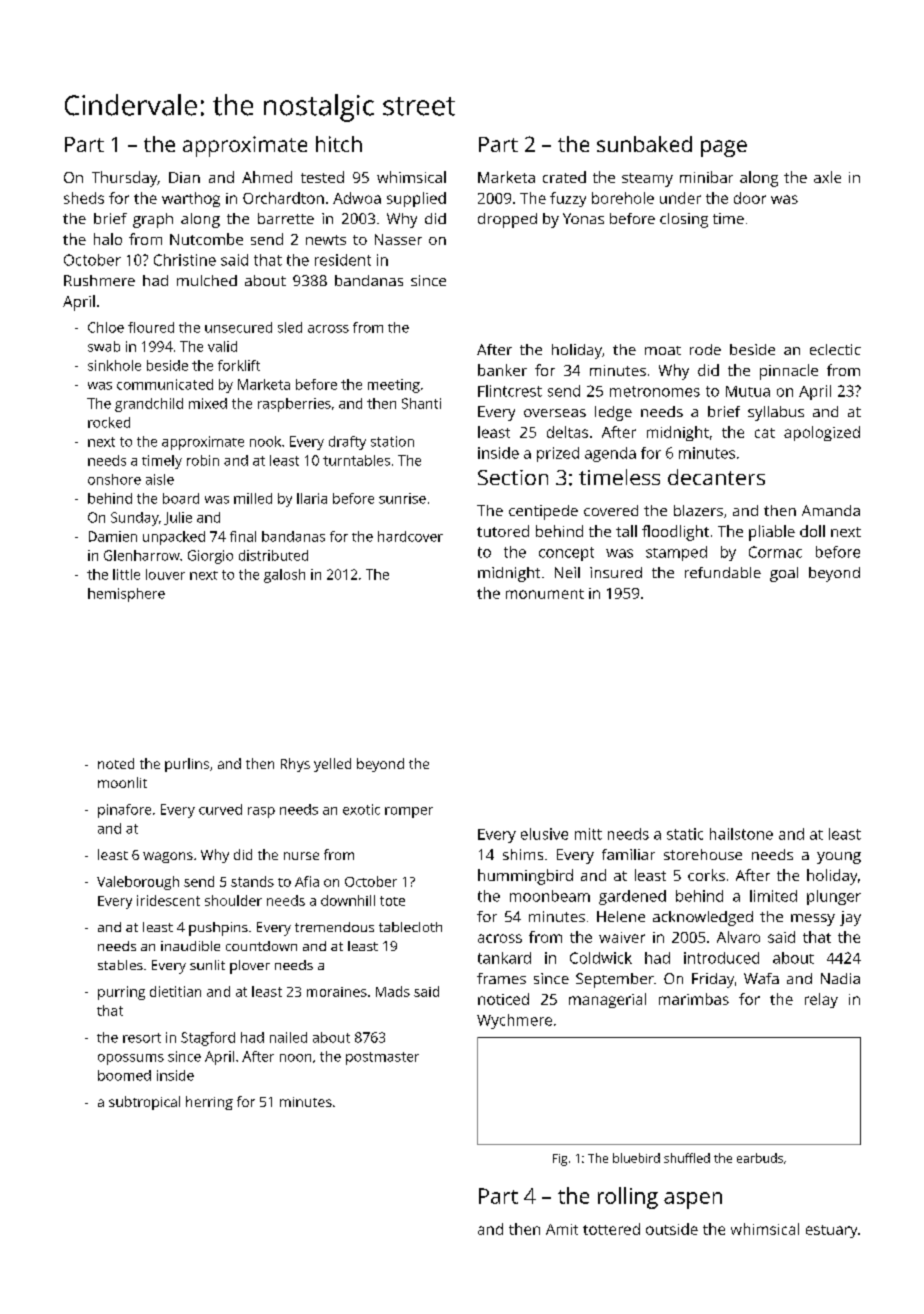 Image resolution: width=924 pixels, height=1314 pixels. Describe the element at coordinates (567, 572) in the page. I see `Neil` at that location.
